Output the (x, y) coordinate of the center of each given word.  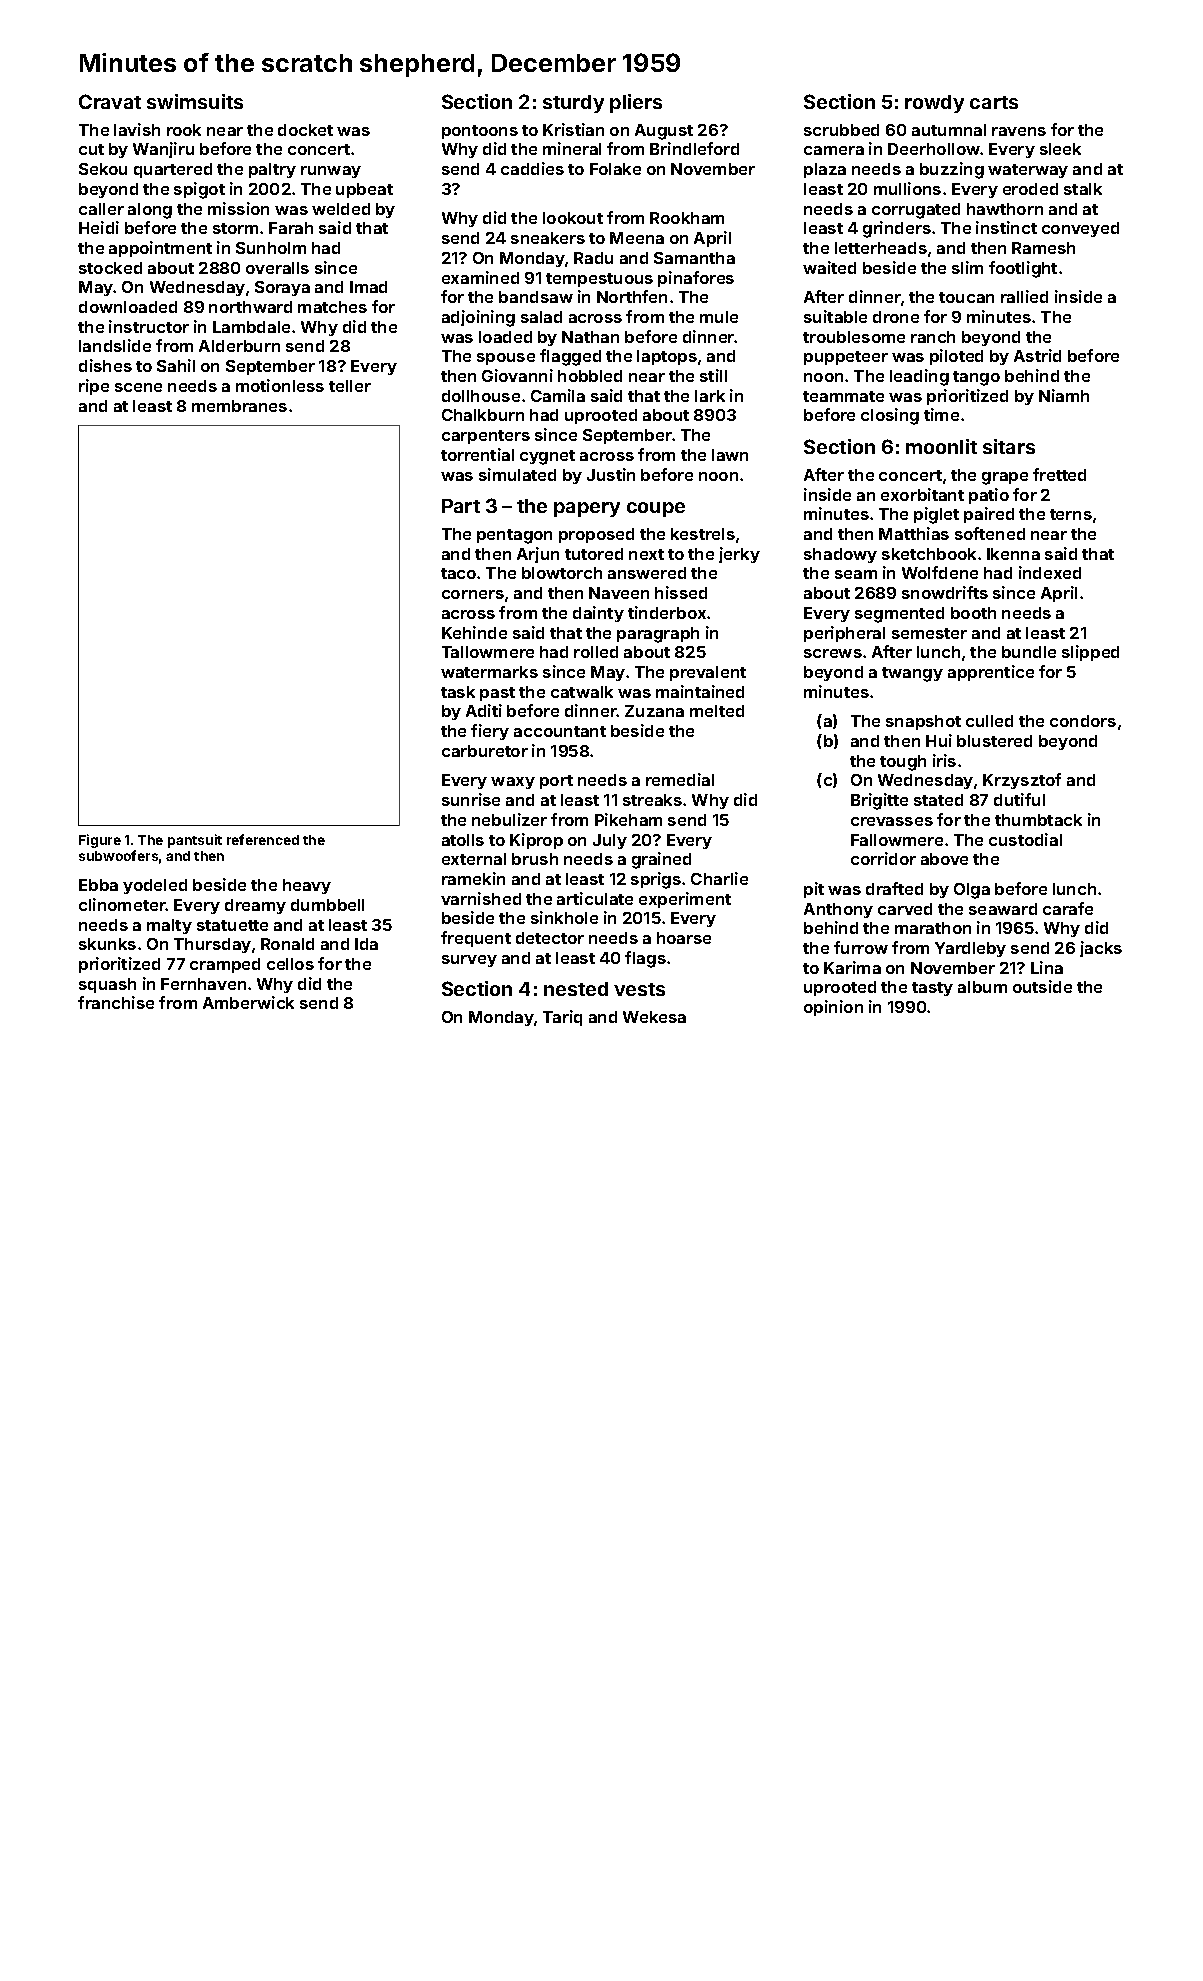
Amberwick (248, 1002)
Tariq (562, 1018)
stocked (110, 268)
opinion (833, 1008)
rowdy (934, 104)
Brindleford (694, 148)
